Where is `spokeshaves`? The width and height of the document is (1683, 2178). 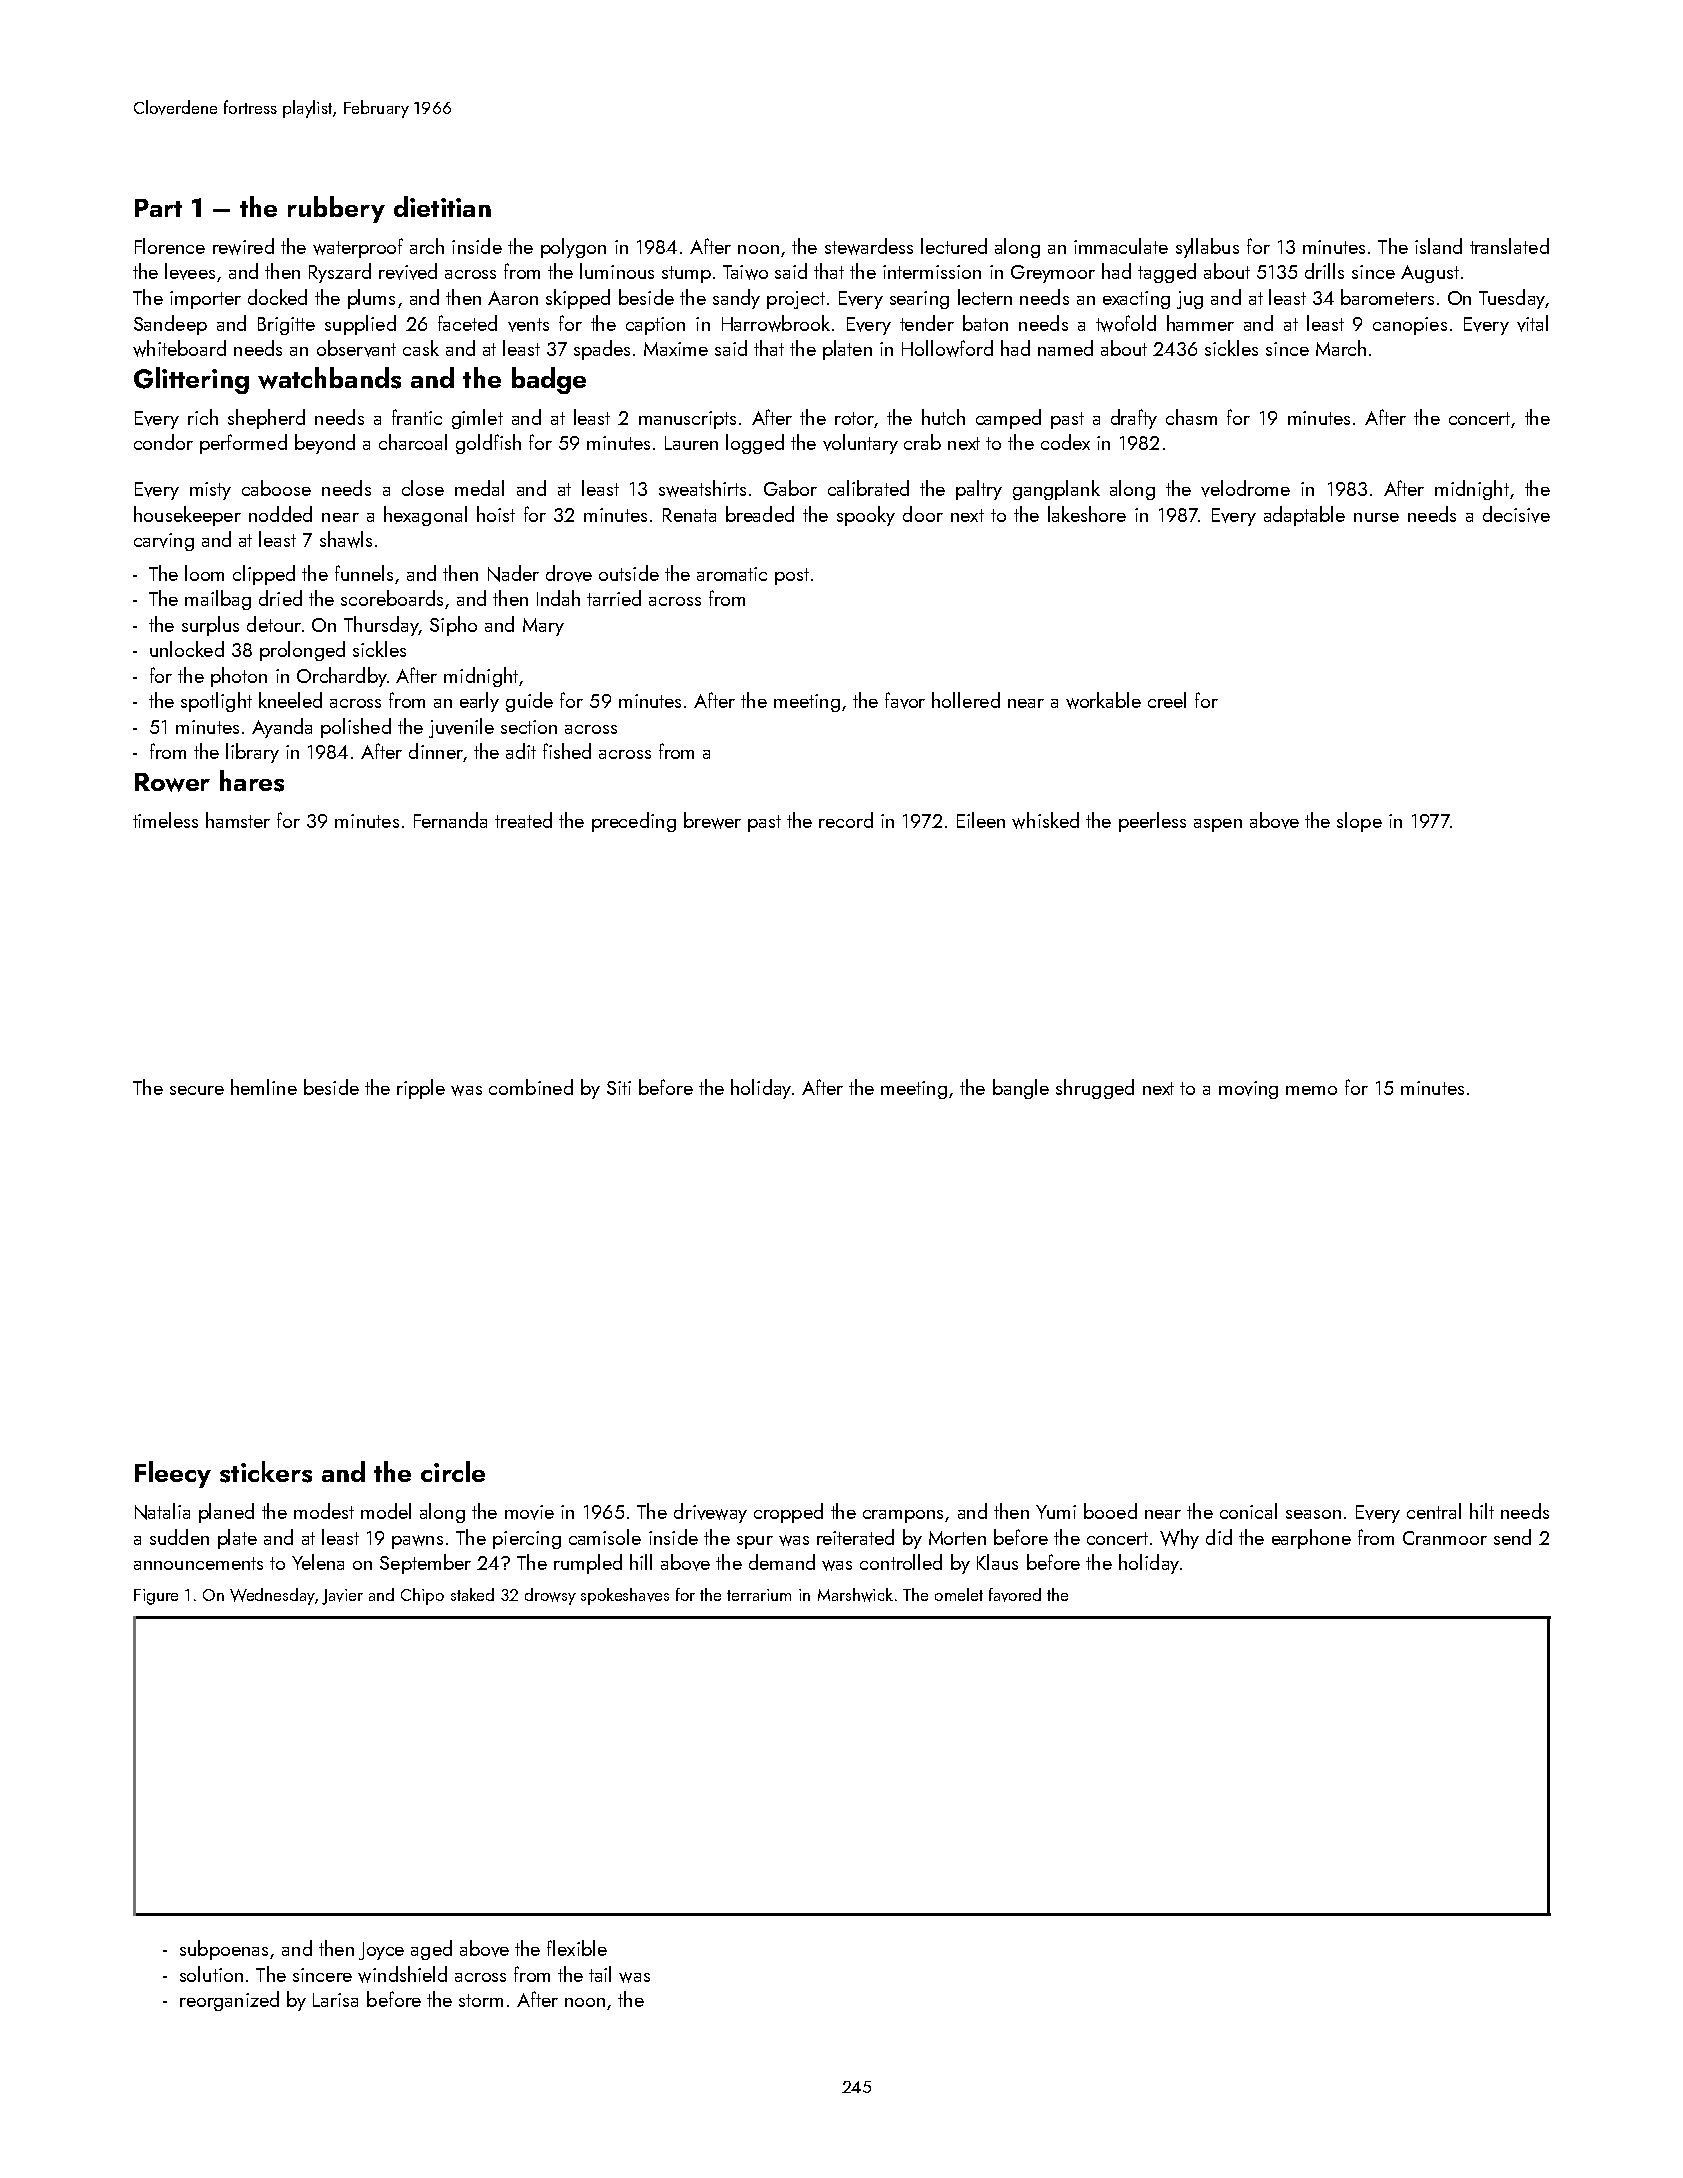
spokeshaves is located at coordinates (625, 1596).
